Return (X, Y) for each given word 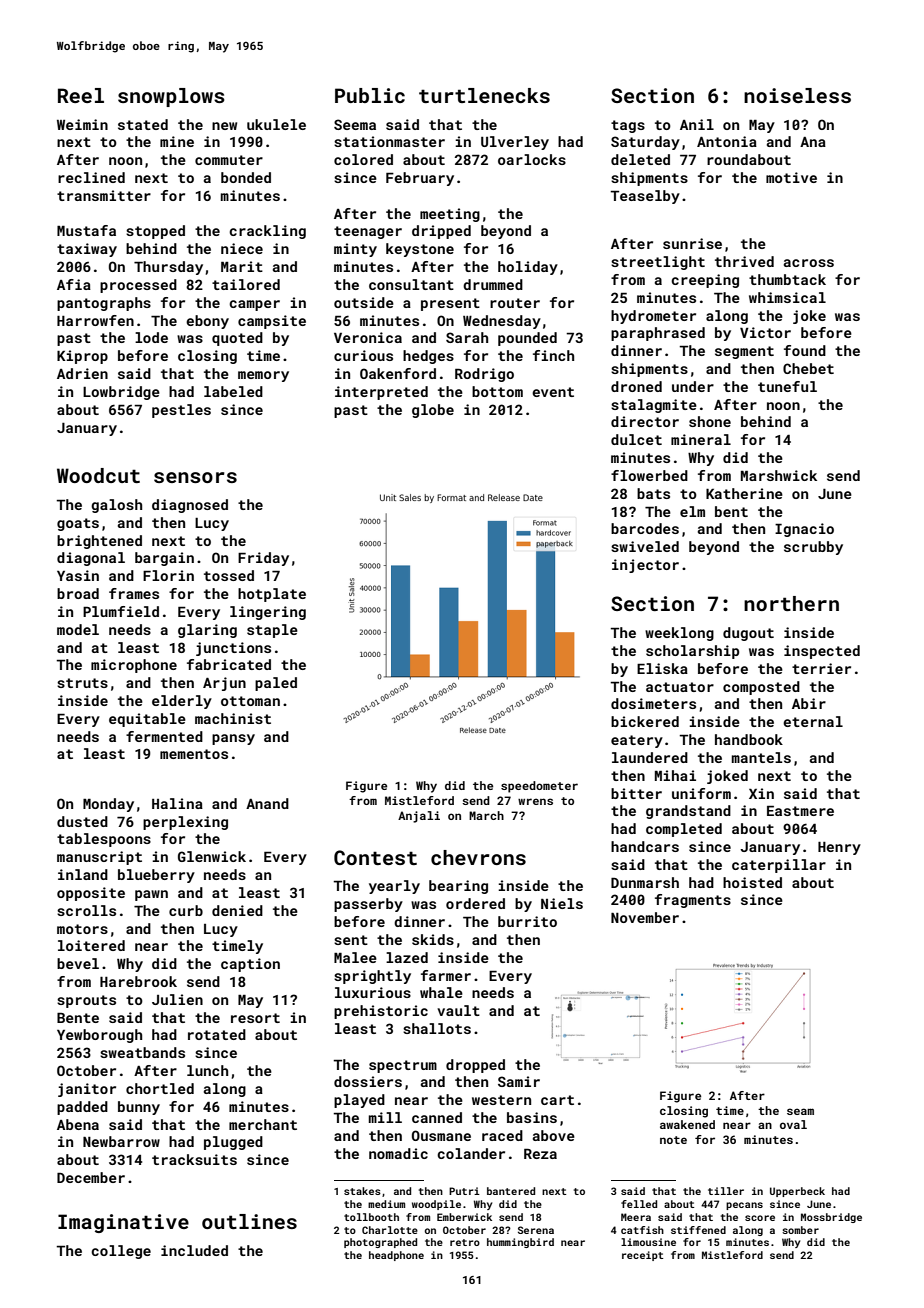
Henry (839, 848)
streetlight (658, 263)
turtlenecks (484, 95)
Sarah (467, 337)
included (194, 1250)
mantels (761, 757)
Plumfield (121, 611)
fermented (164, 736)
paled (276, 684)
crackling (267, 232)
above (554, 1135)
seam (800, 1111)
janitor (87, 1090)
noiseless (797, 95)
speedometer (539, 787)
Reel (81, 95)
